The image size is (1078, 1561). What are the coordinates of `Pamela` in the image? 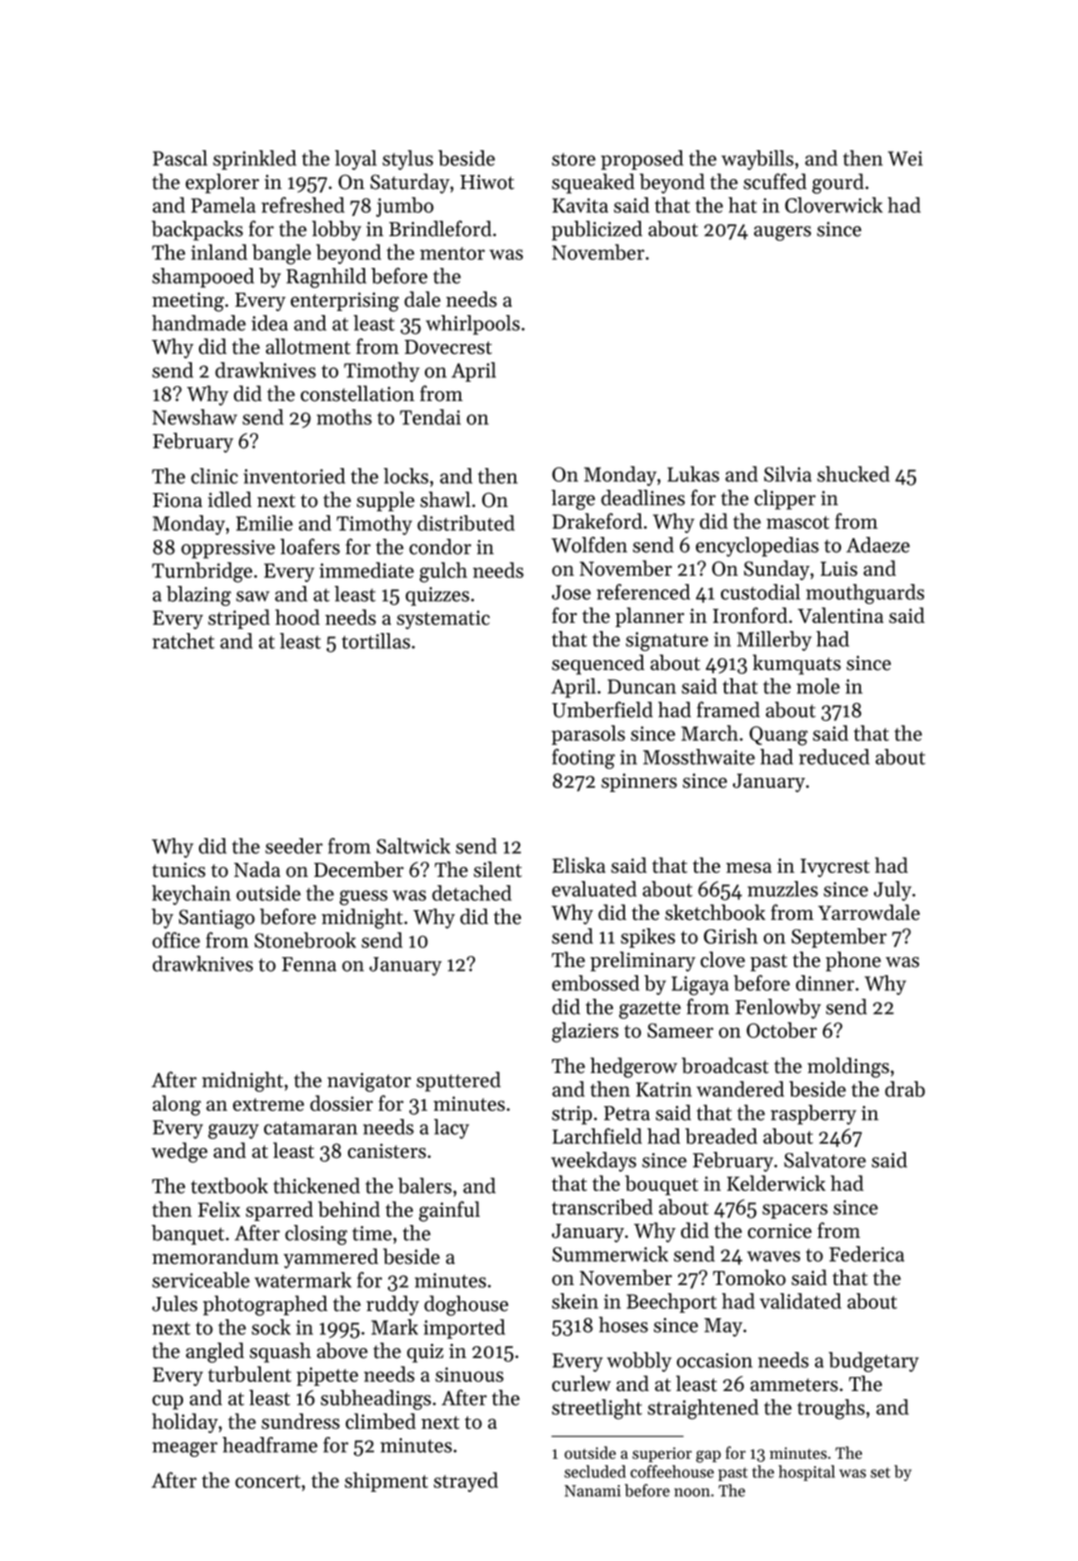 It's located at (223, 205).
